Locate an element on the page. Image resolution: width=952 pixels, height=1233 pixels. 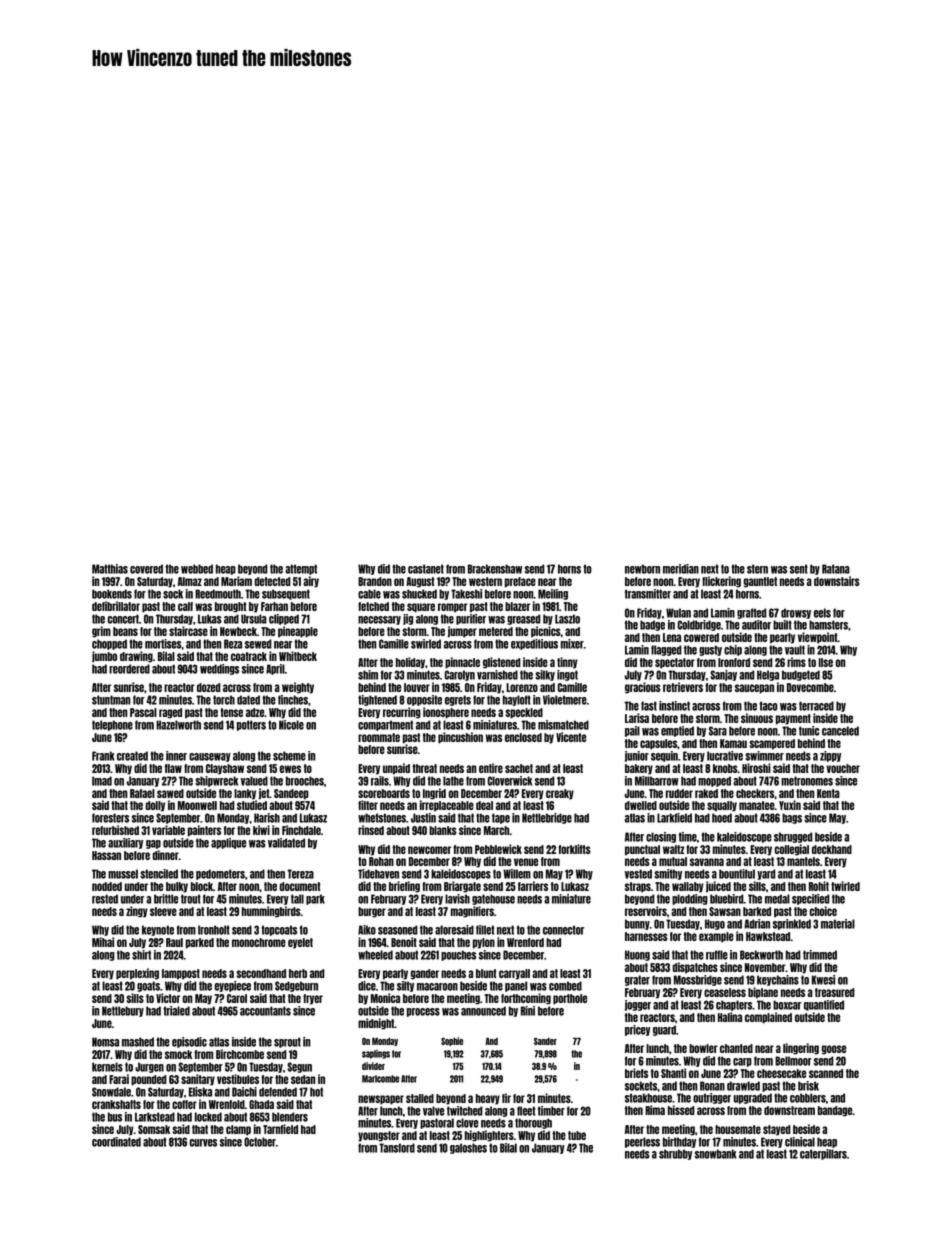
shrubby is located at coordinates (675, 1154).
